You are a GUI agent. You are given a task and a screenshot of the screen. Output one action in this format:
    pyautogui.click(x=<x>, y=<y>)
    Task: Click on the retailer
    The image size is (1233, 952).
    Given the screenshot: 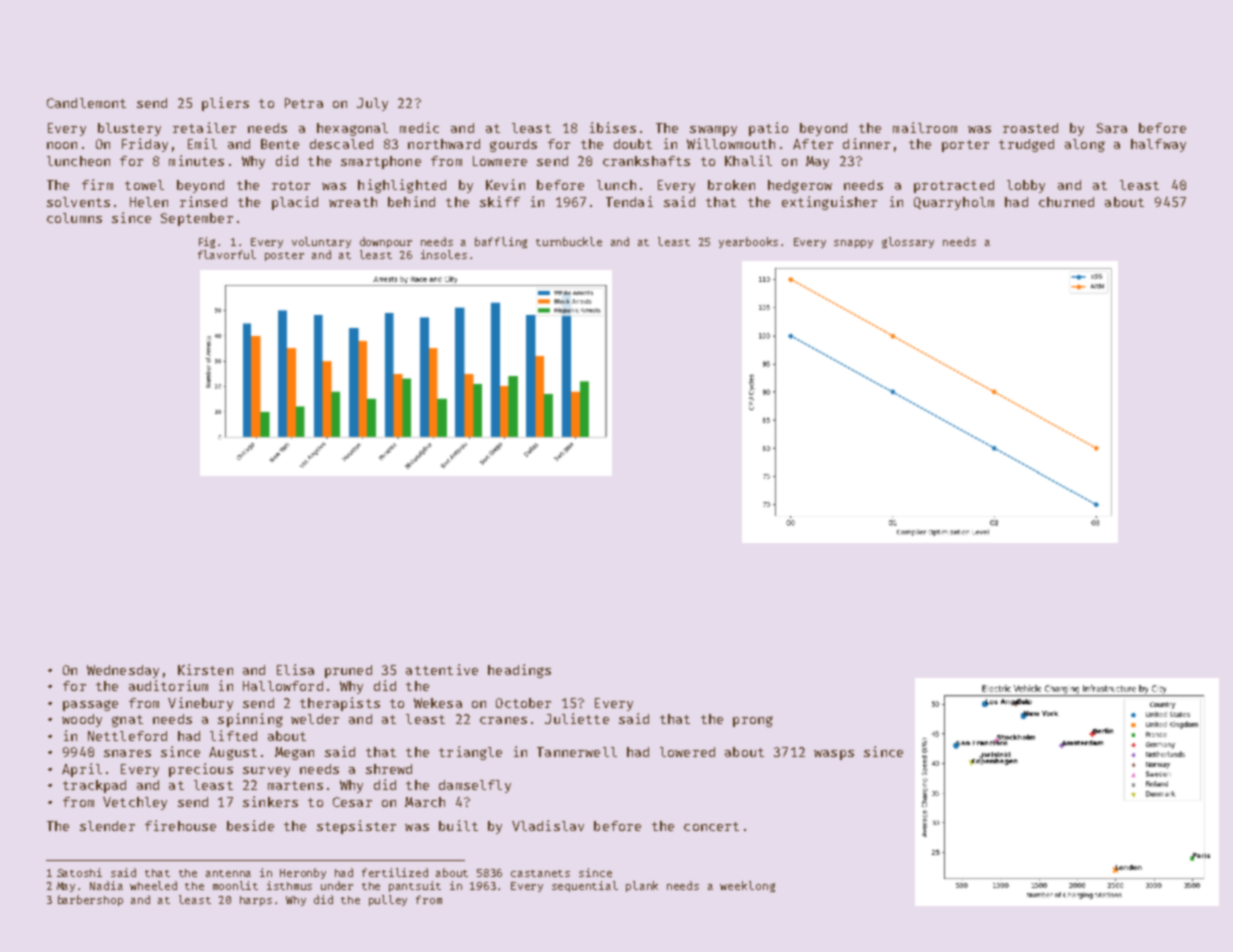 What is the action you would take?
    pyautogui.click(x=204, y=127)
